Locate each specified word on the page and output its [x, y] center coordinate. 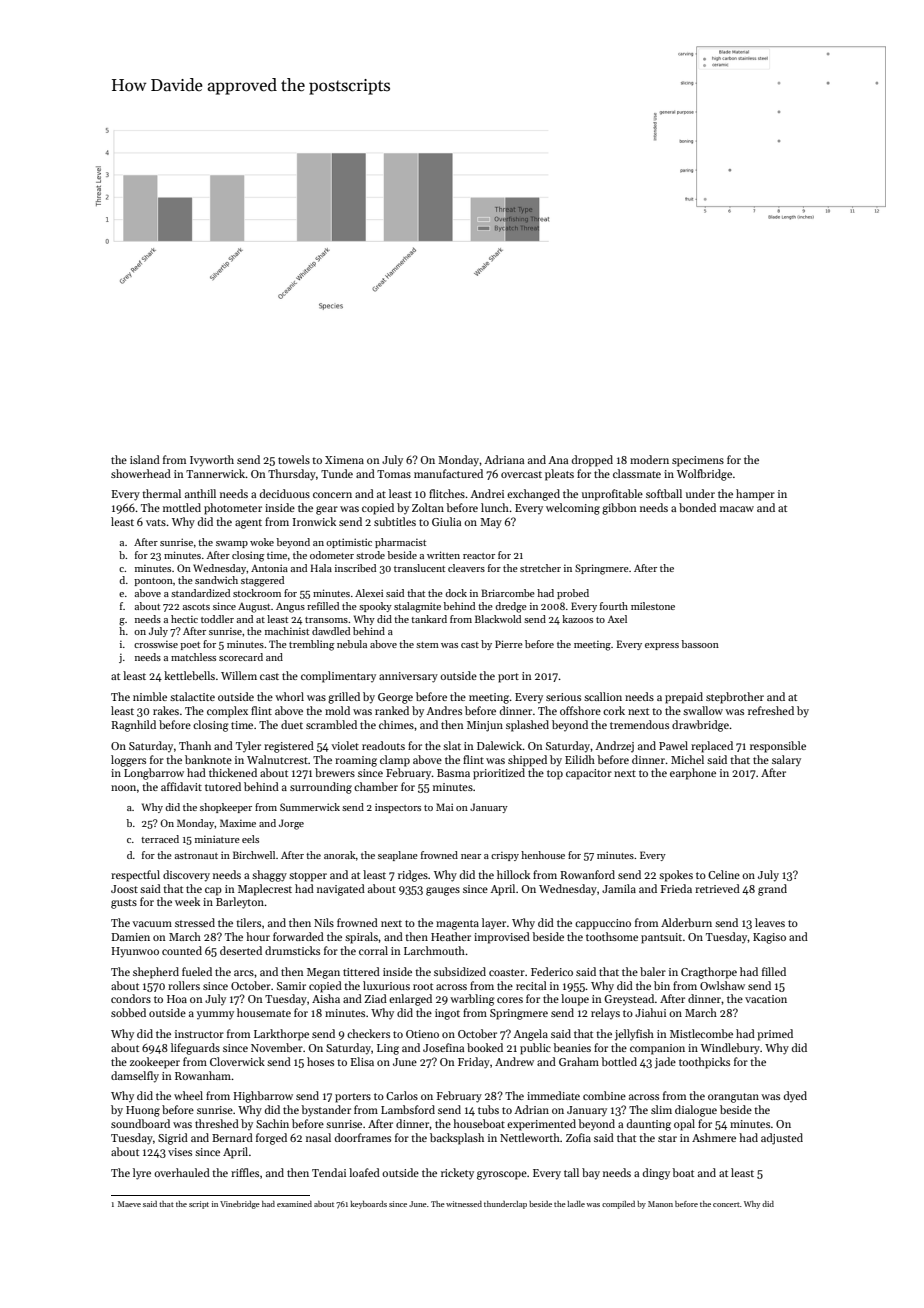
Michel [687, 759]
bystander [326, 1111]
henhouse [543, 855]
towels [294, 459]
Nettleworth [530, 1137]
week [187, 901]
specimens [698, 461]
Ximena [344, 460]
